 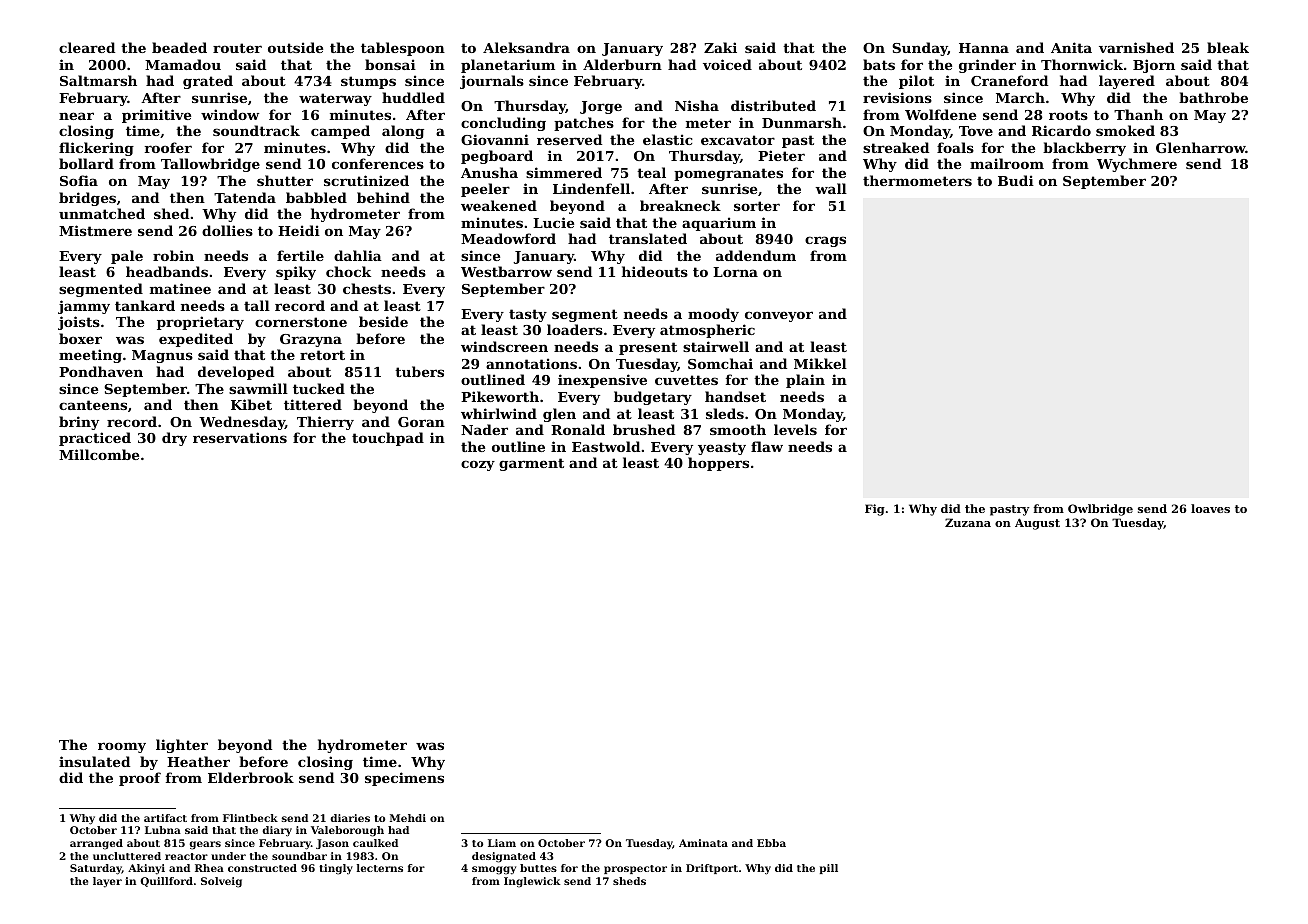 I want to click on Aleksandra, so click(x=526, y=47).
